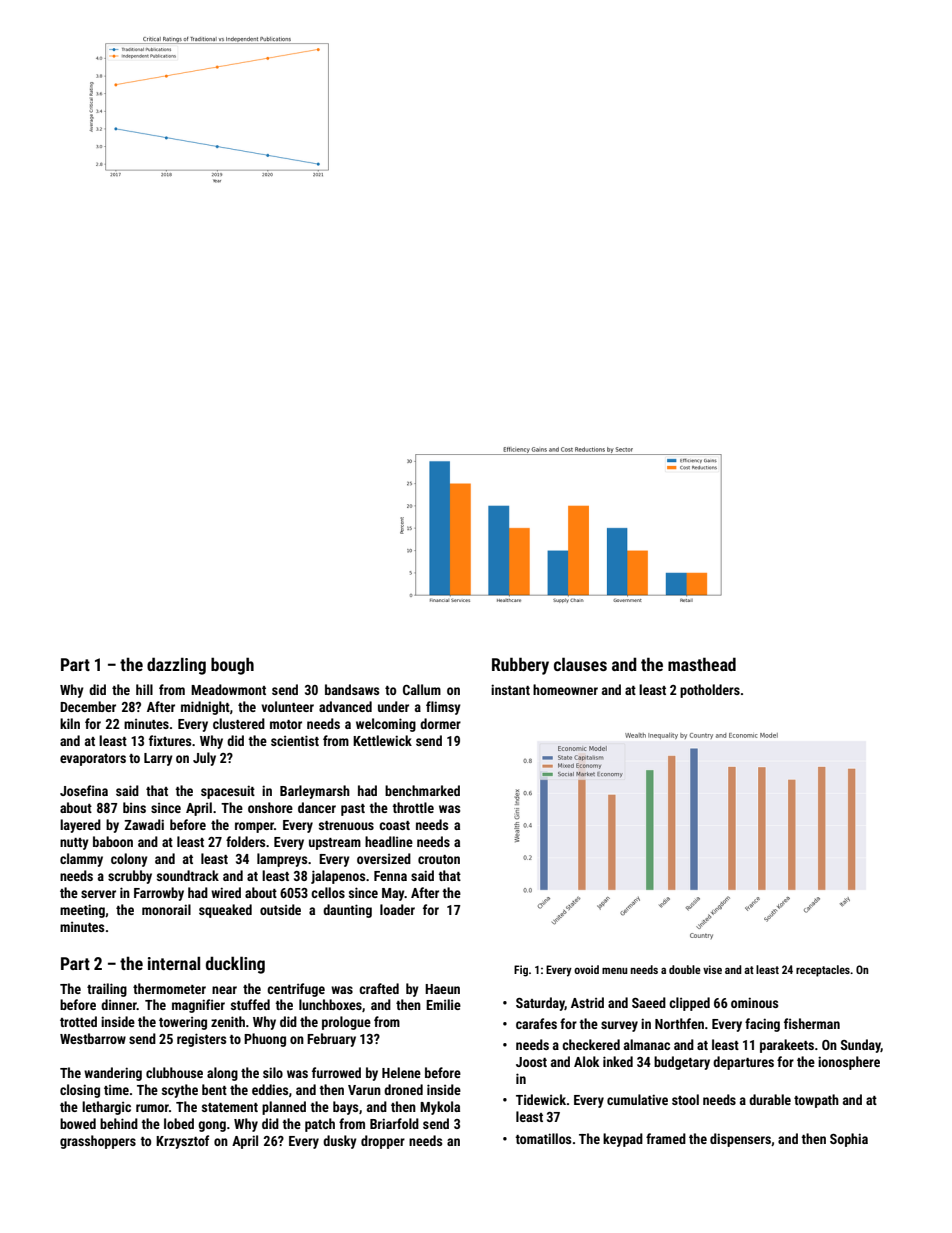  Describe the element at coordinates (166, 909) in the document. I see `monorail` at that location.
